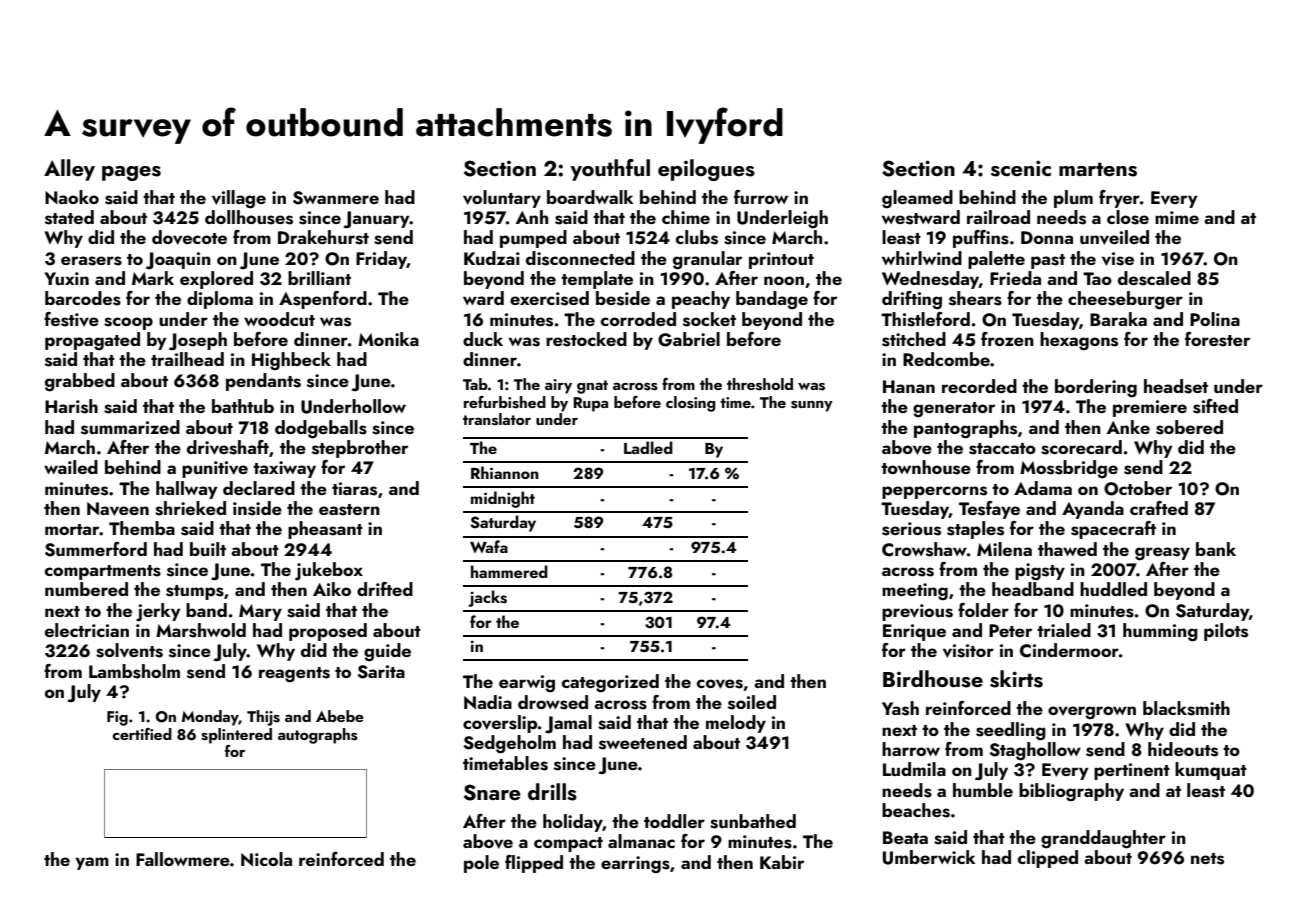 The width and height of the screenshot is (1308, 924). What do you see at coordinates (1162, 554) in the screenshot?
I see `greasy` at bounding box center [1162, 554].
